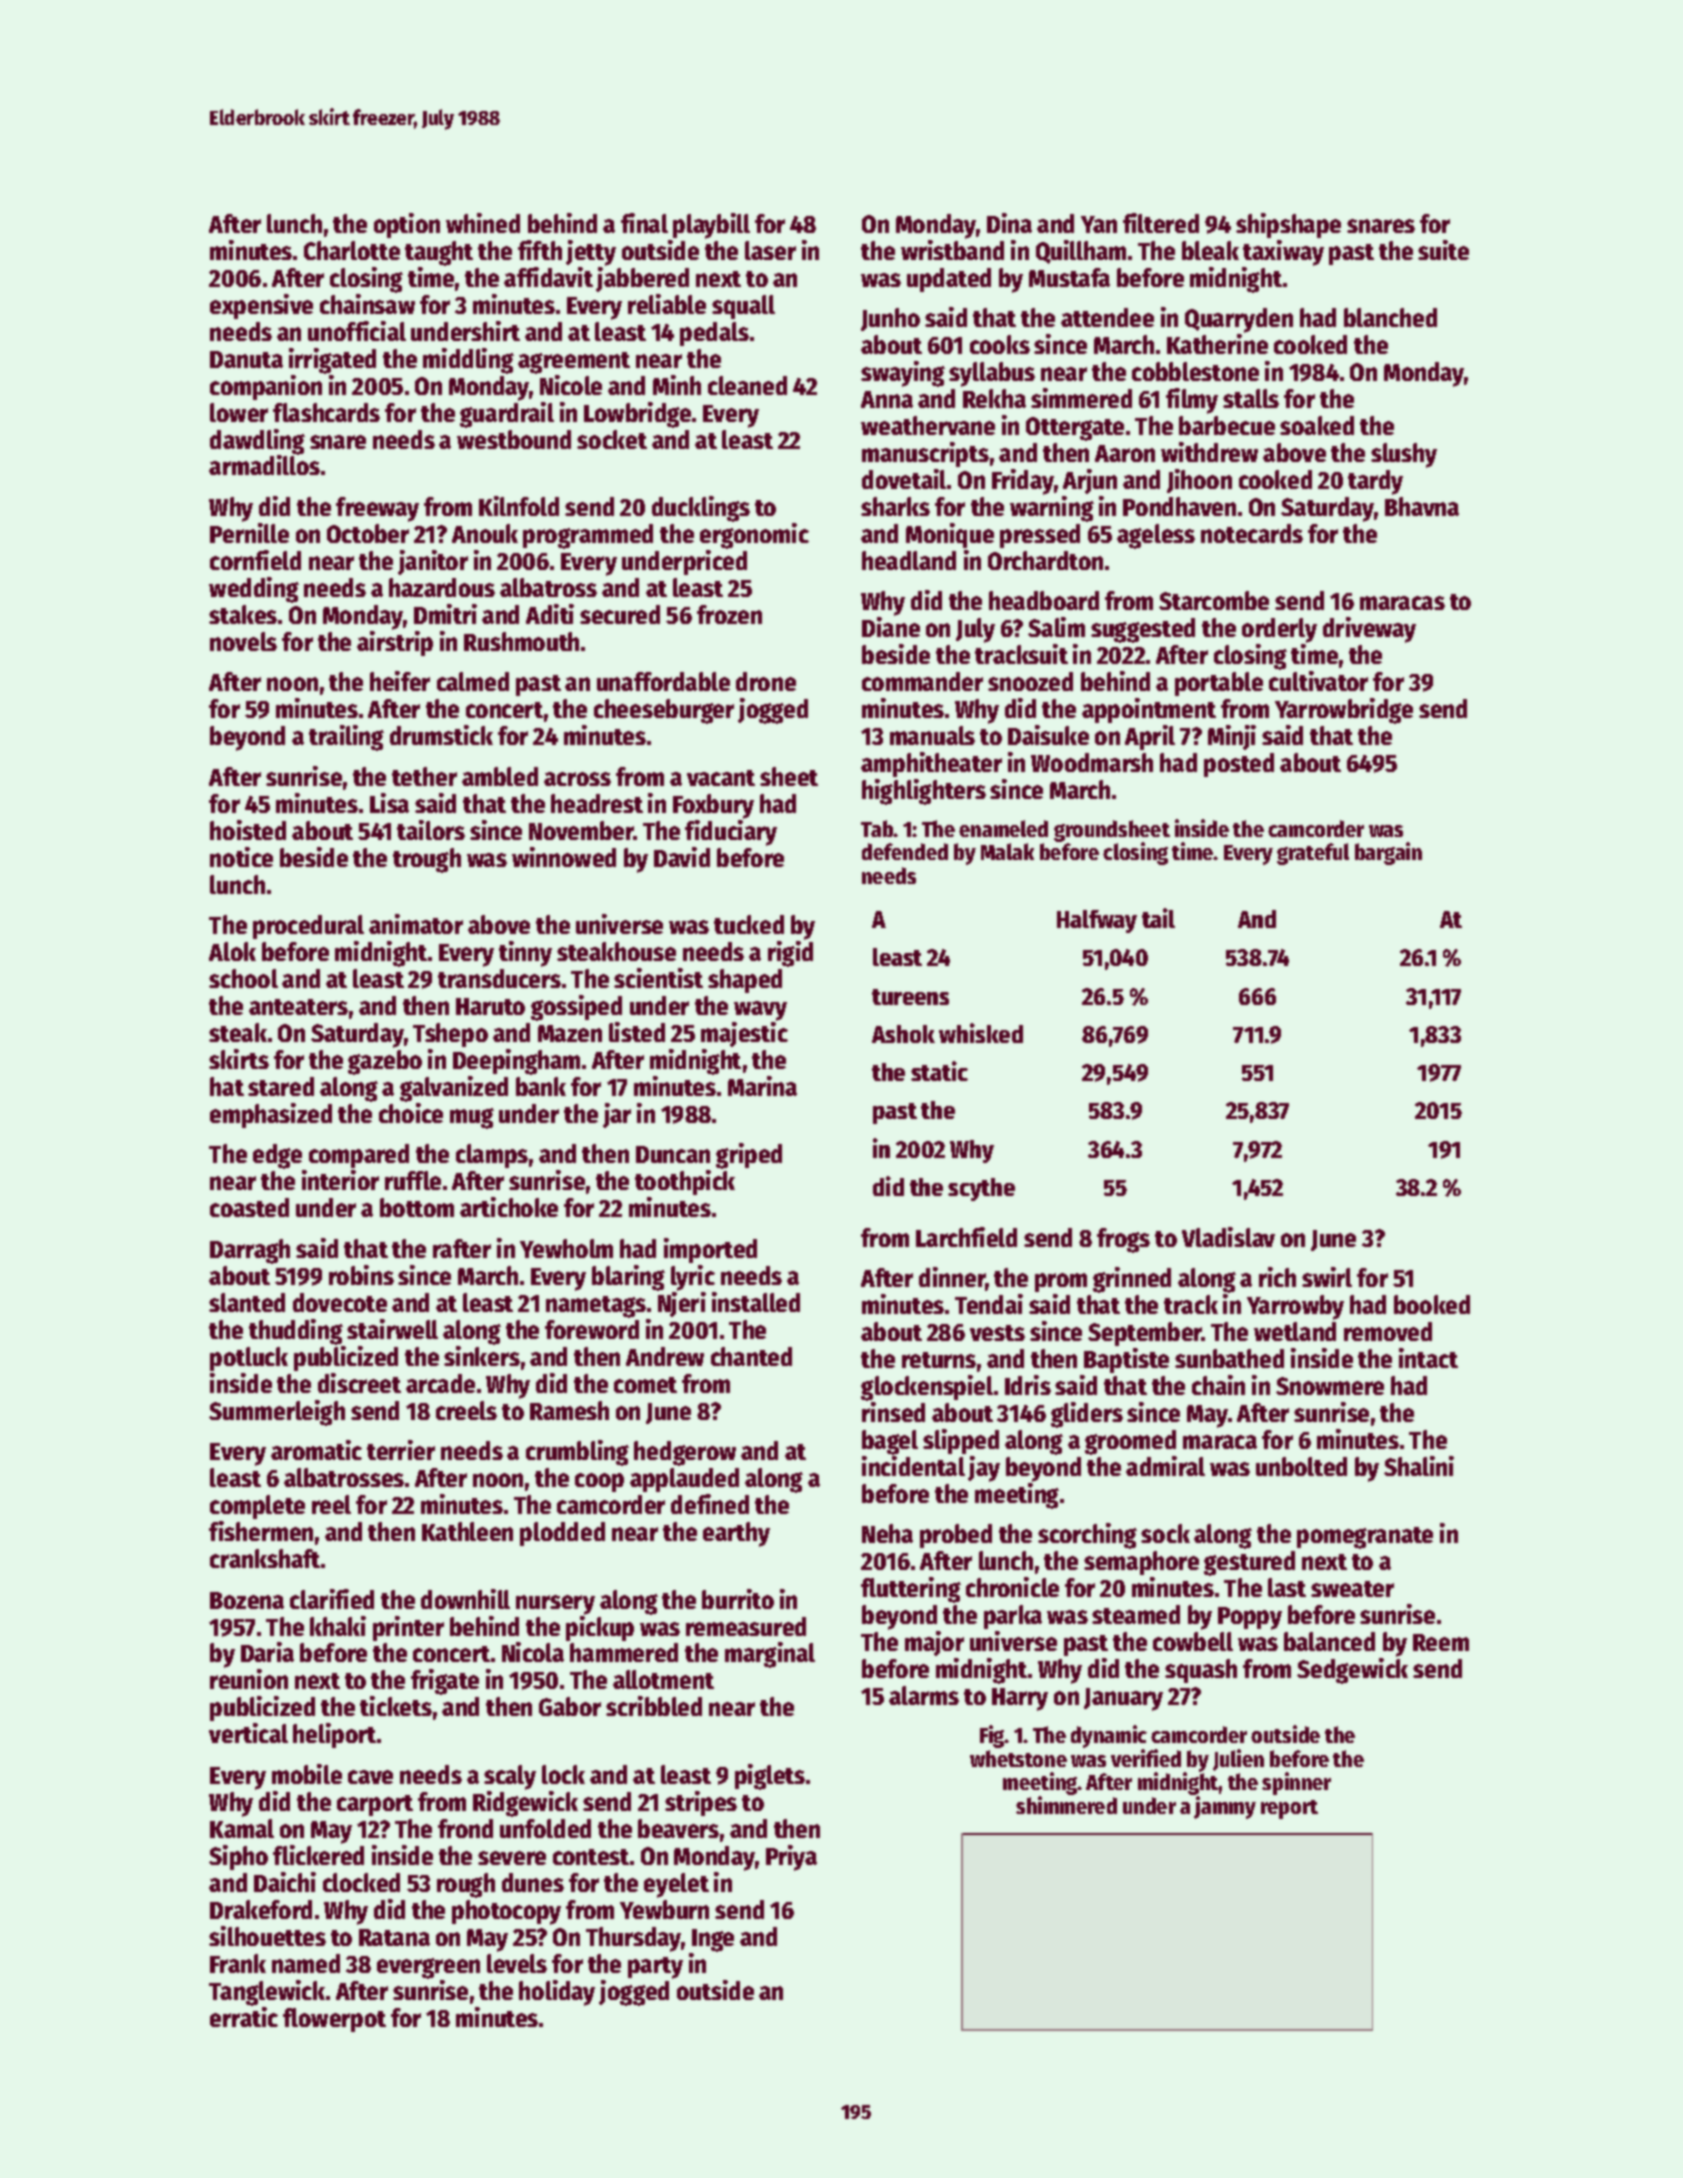 This image has height=2178, width=1683. Describe the element at coordinates (644, 223) in the image. I see `final` at that location.
